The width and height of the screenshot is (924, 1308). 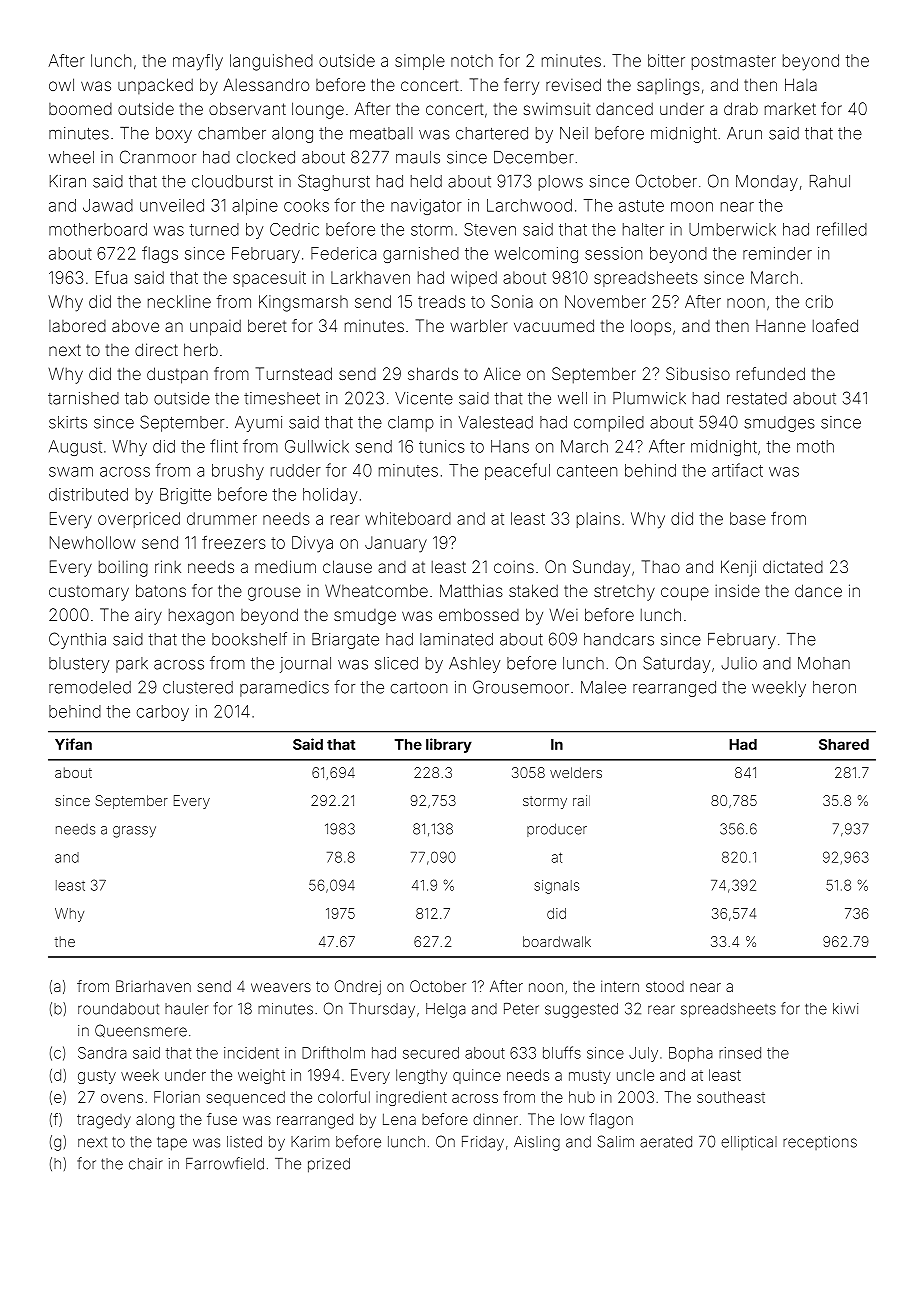 I want to click on owl, so click(x=61, y=84).
